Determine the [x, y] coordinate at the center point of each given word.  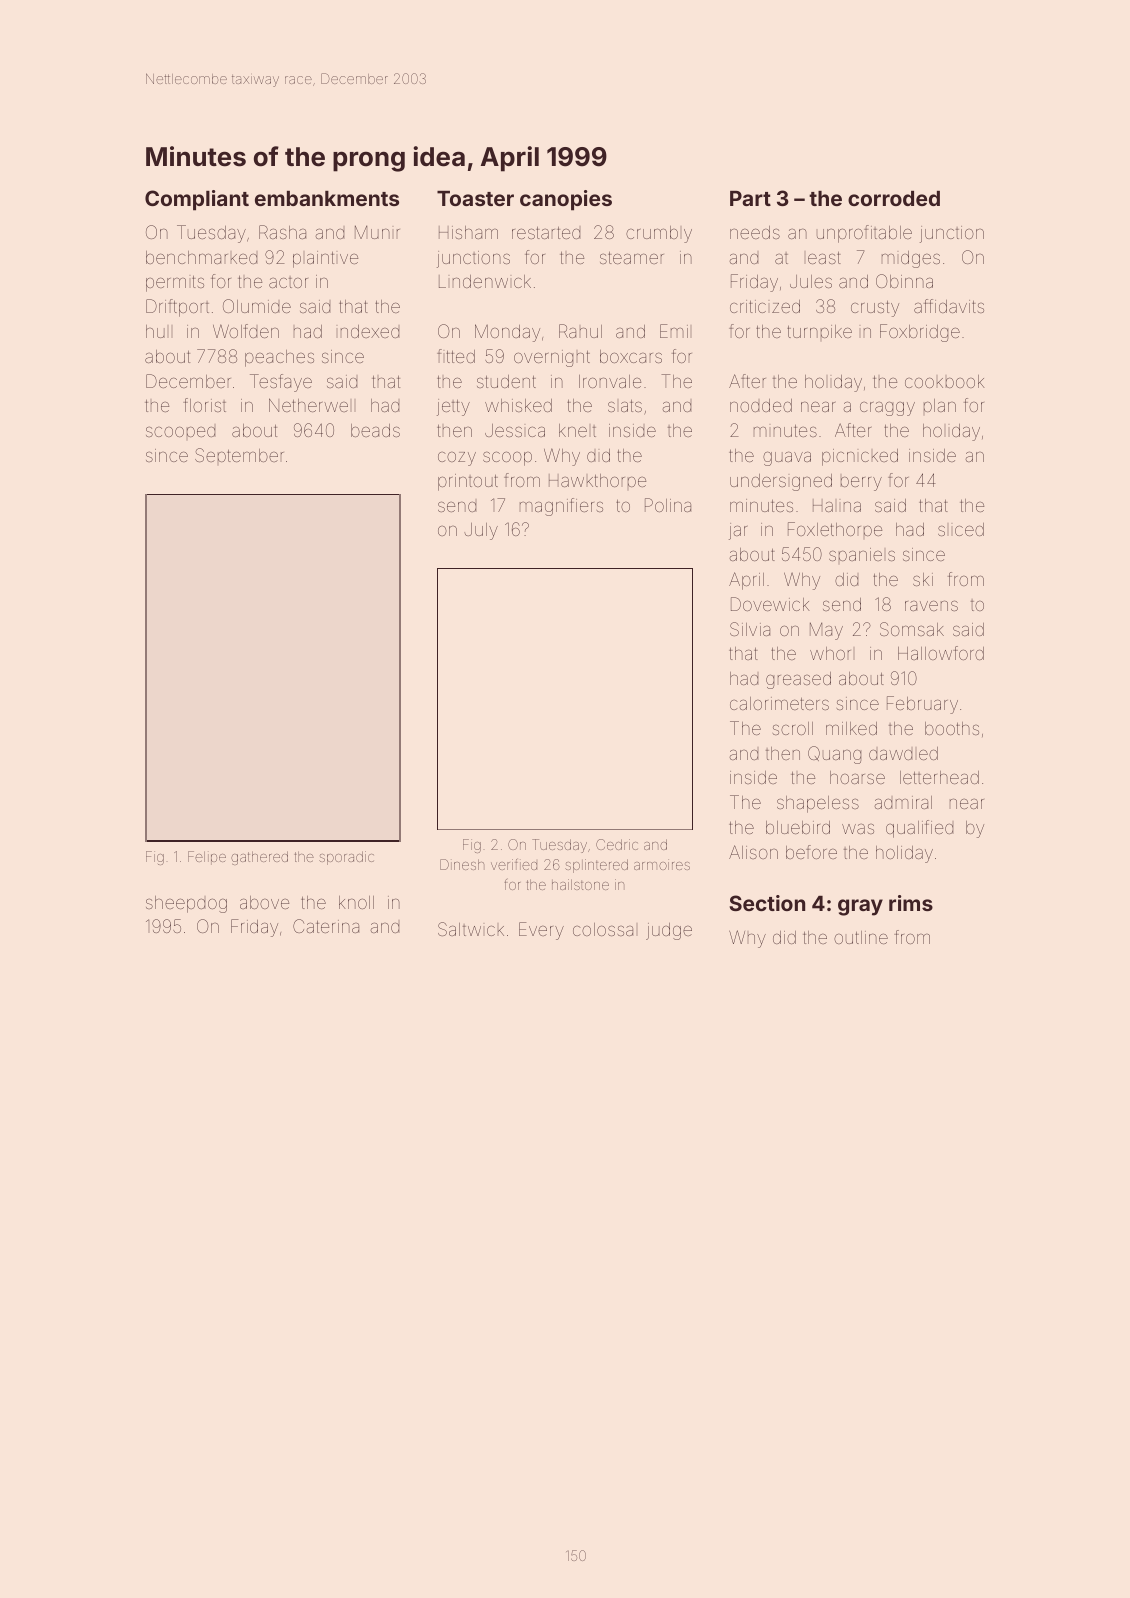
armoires [662, 864]
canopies [566, 200]
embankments [327, 198]
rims [911, 903]
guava [787, 459]
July [481, 531]
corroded [894, 198]
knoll [356, 902]
